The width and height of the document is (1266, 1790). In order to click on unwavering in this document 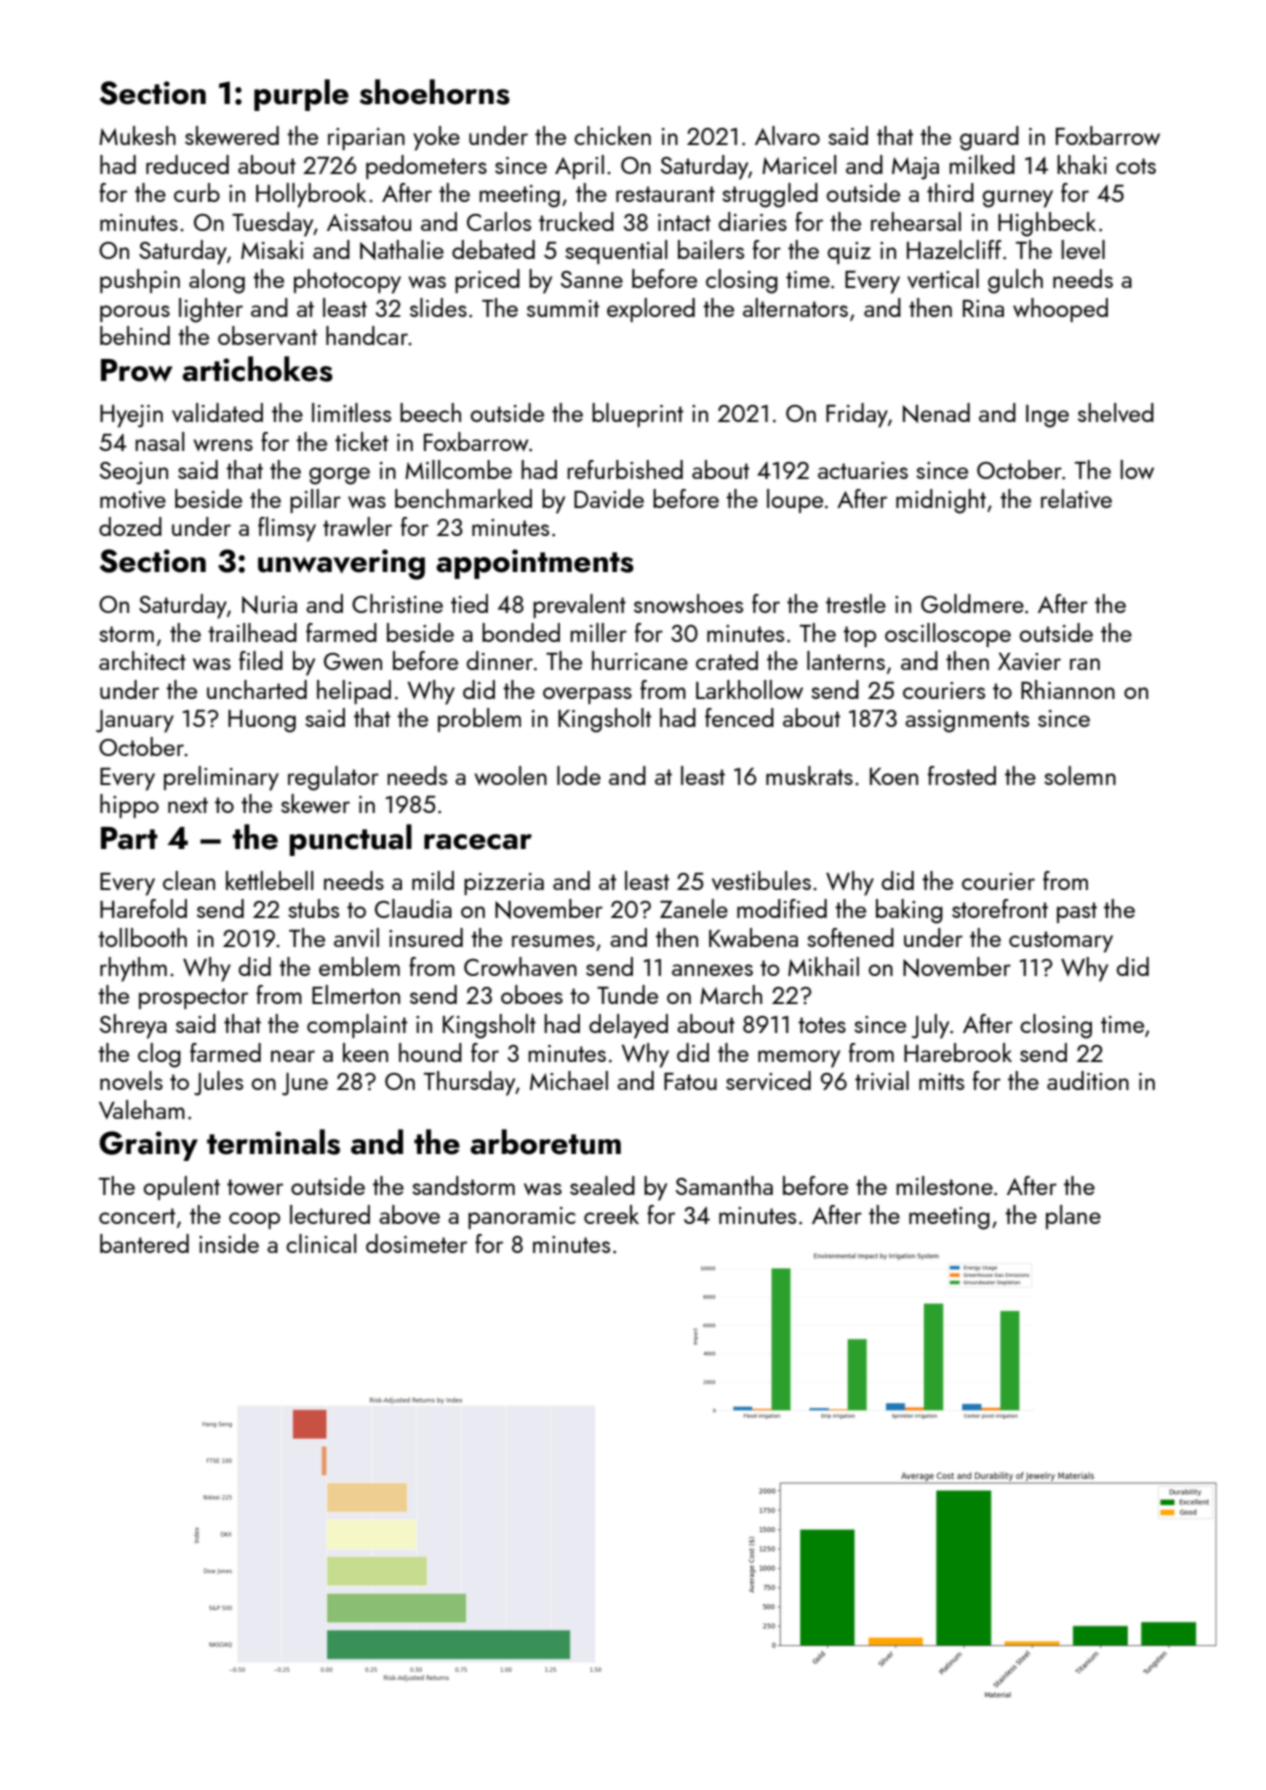, I will do `click(341, 564)`.
